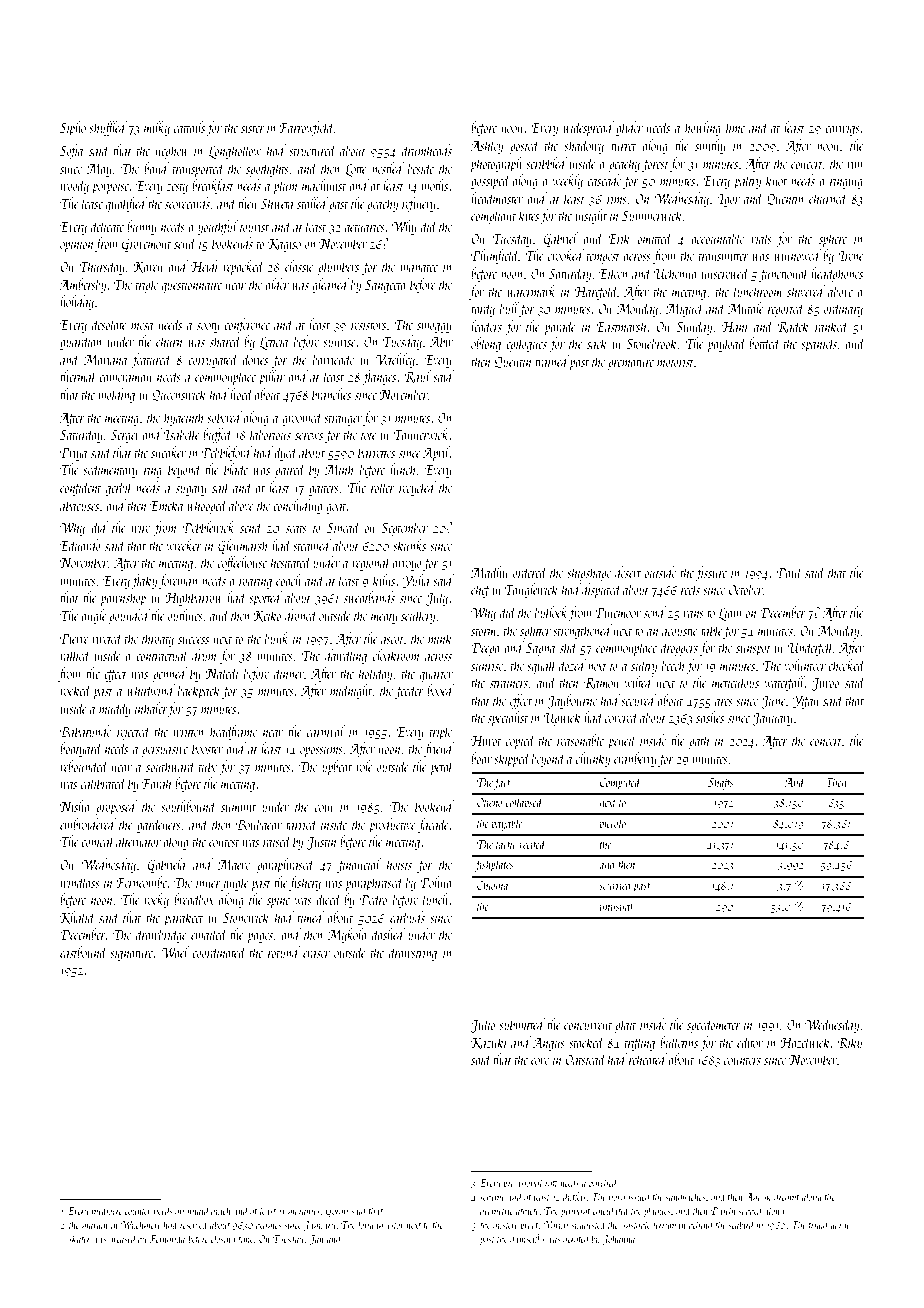 The width and height of the screenshot is (924, 1308). I want to click on widespread, so click(588, 128).
